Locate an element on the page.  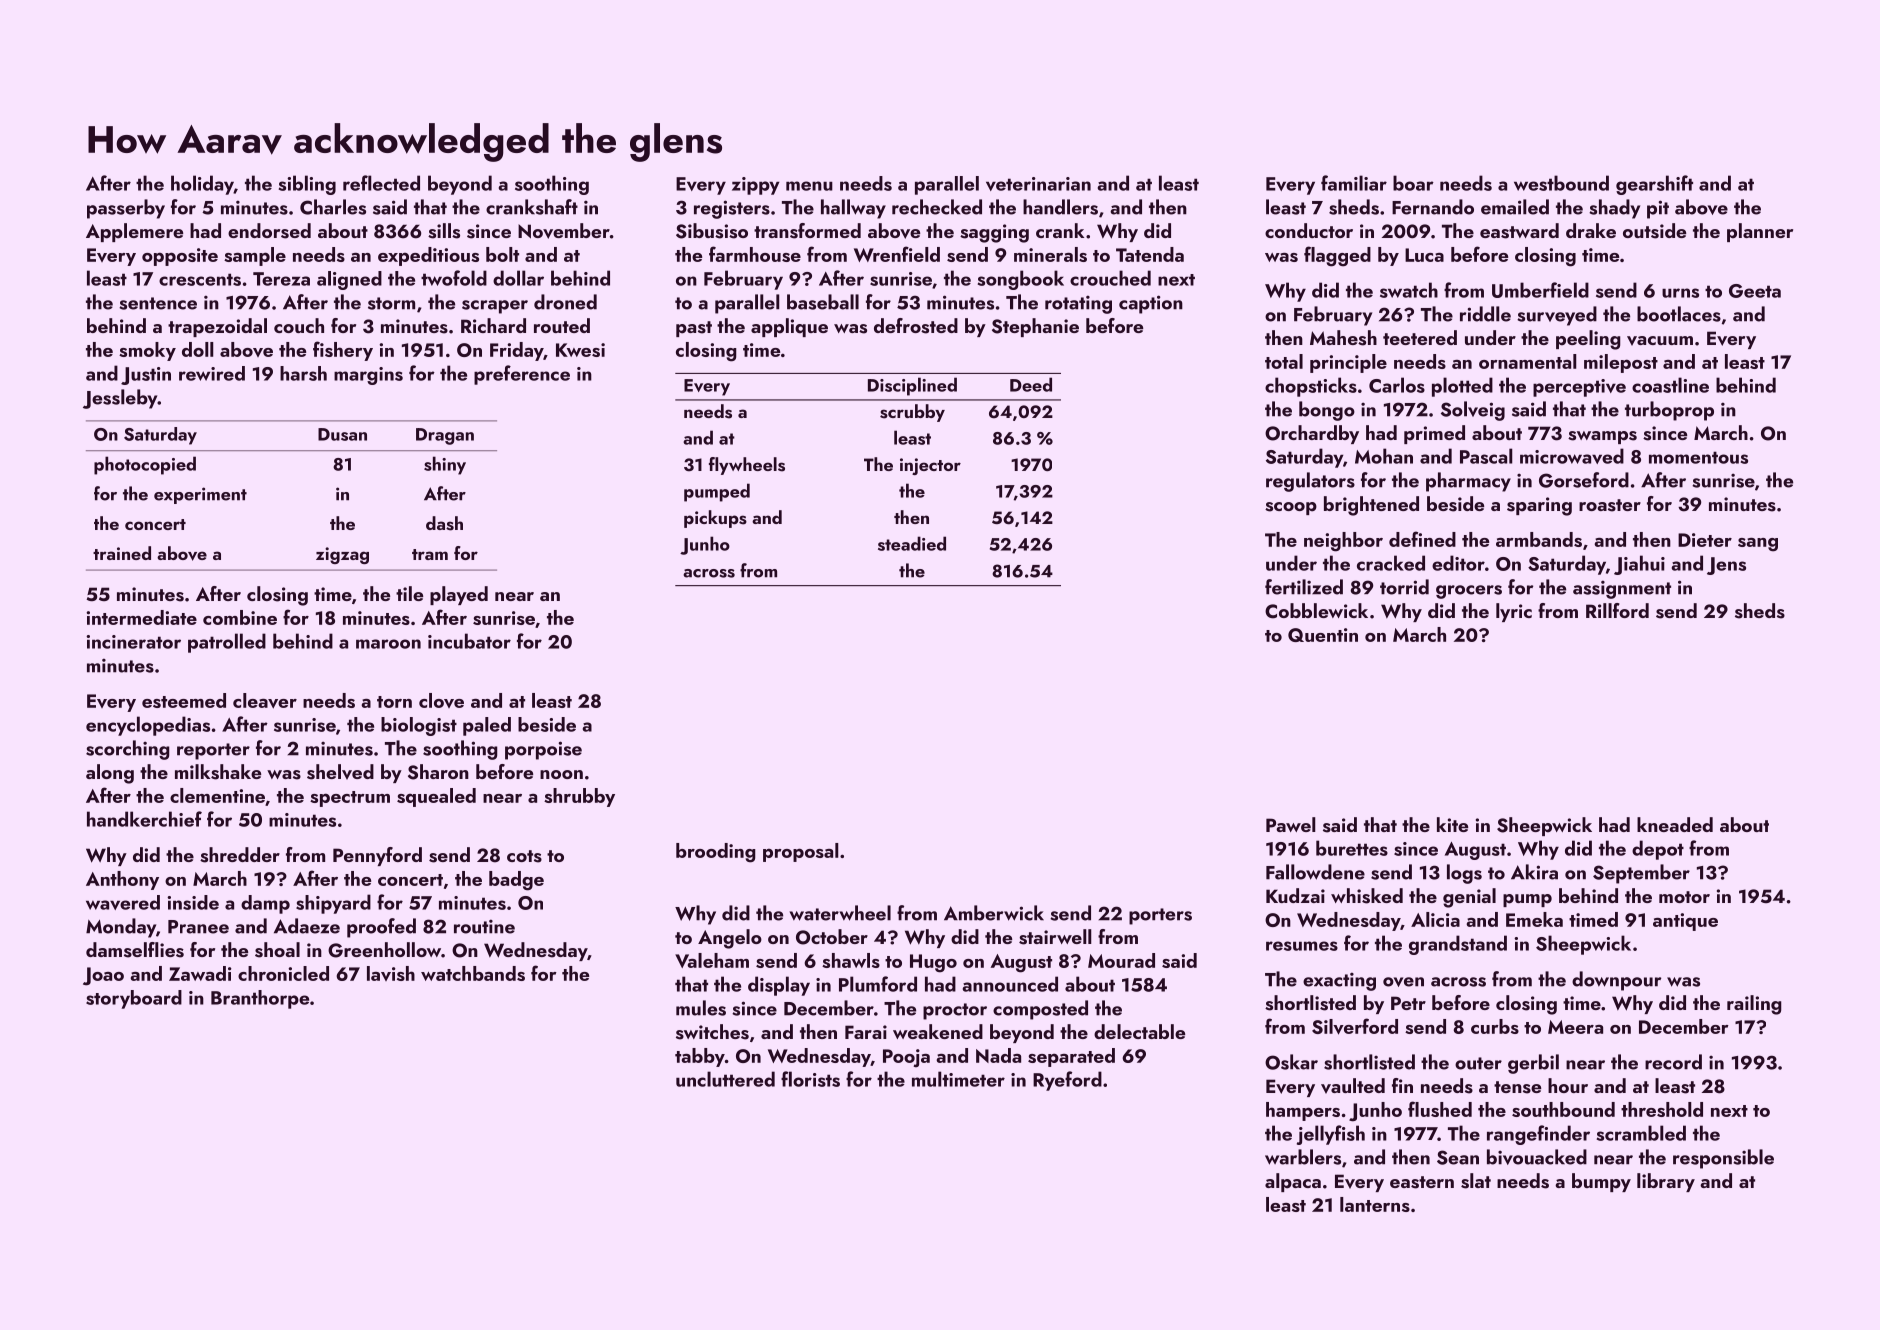
margins is located at coordinates (368, 376).
